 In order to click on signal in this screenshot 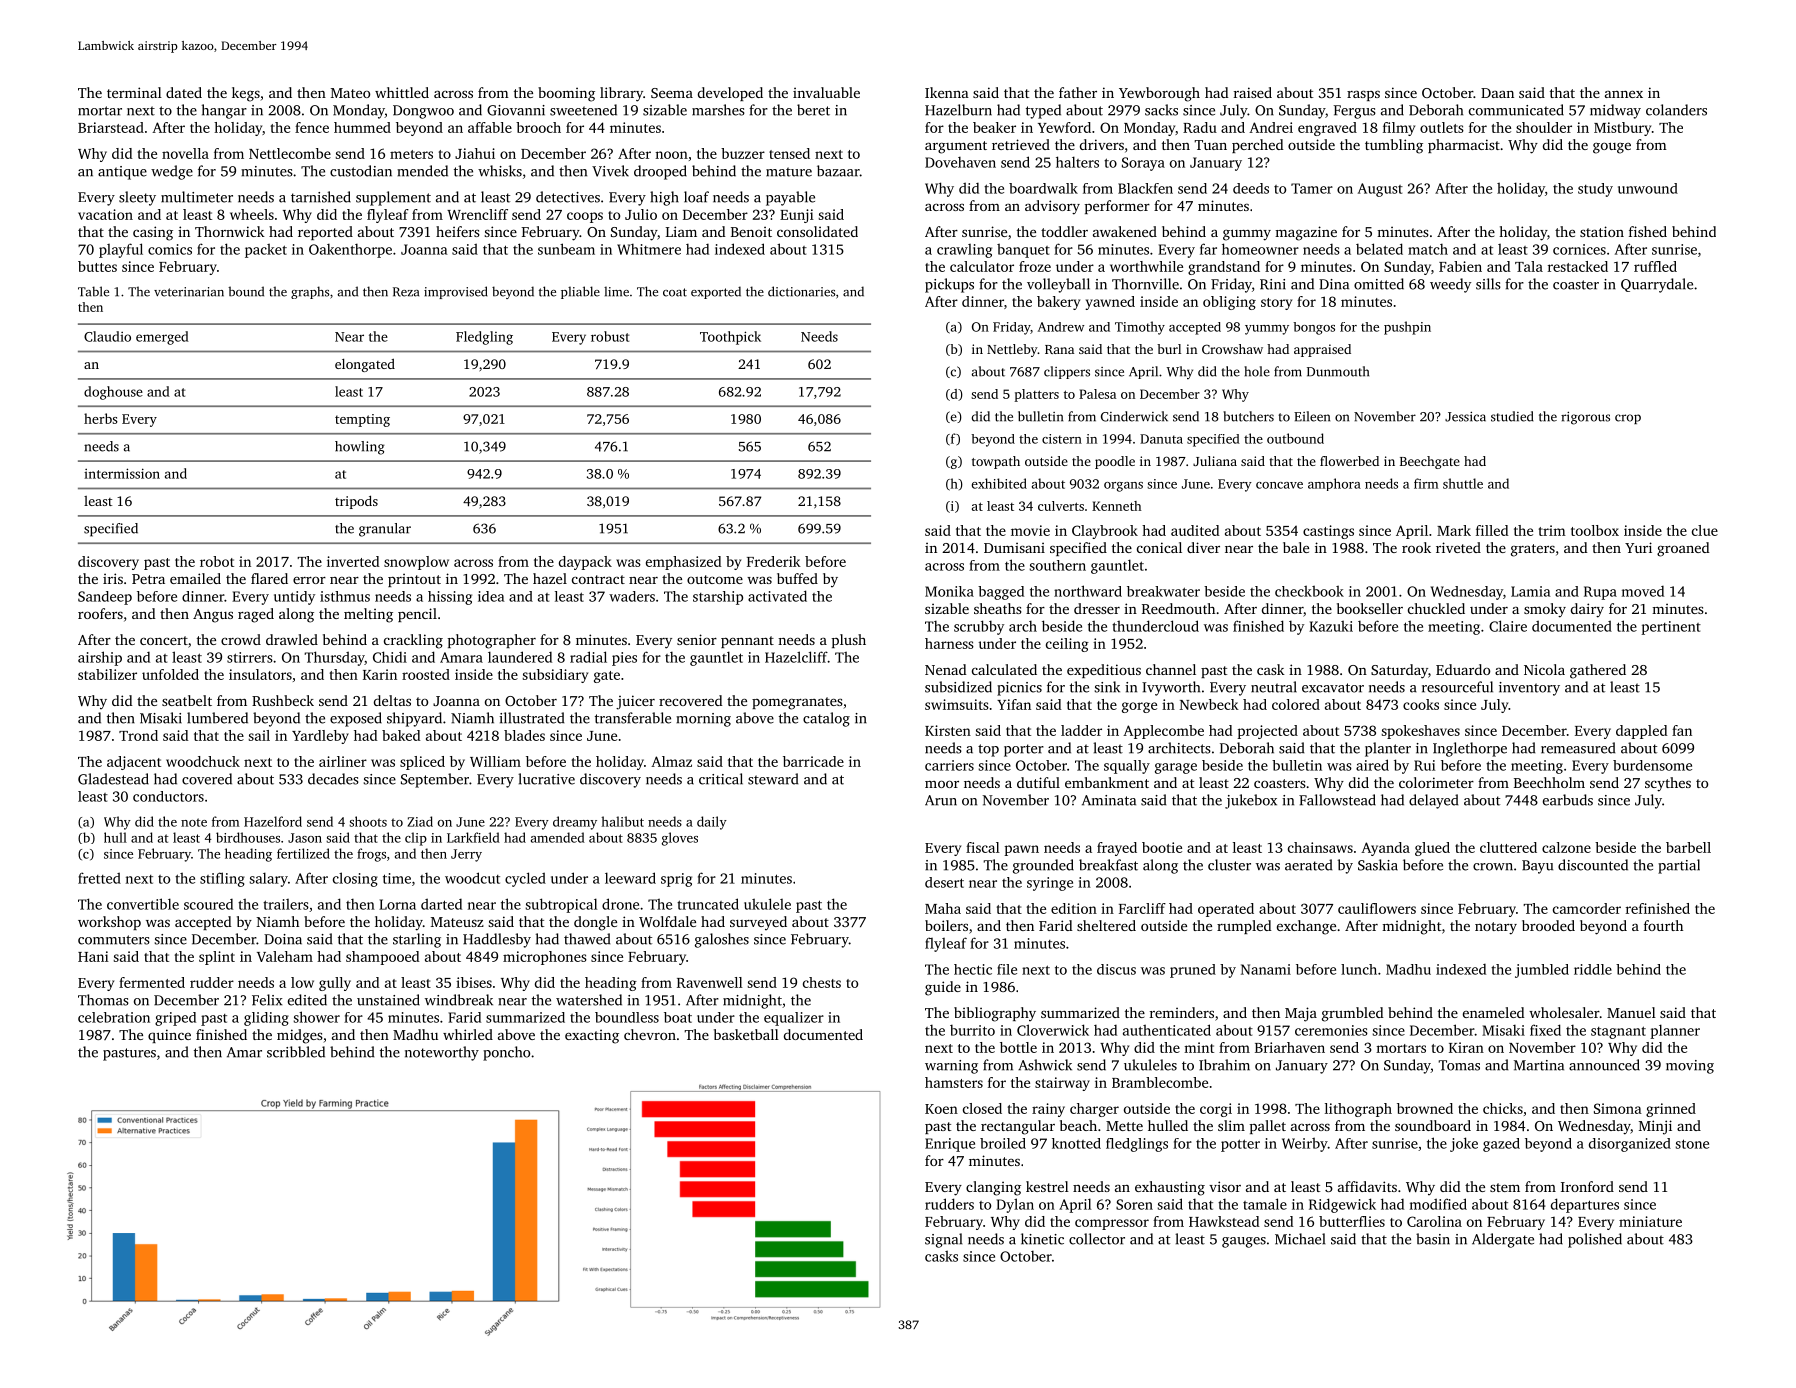, I will do `click(944, 1240)`.
